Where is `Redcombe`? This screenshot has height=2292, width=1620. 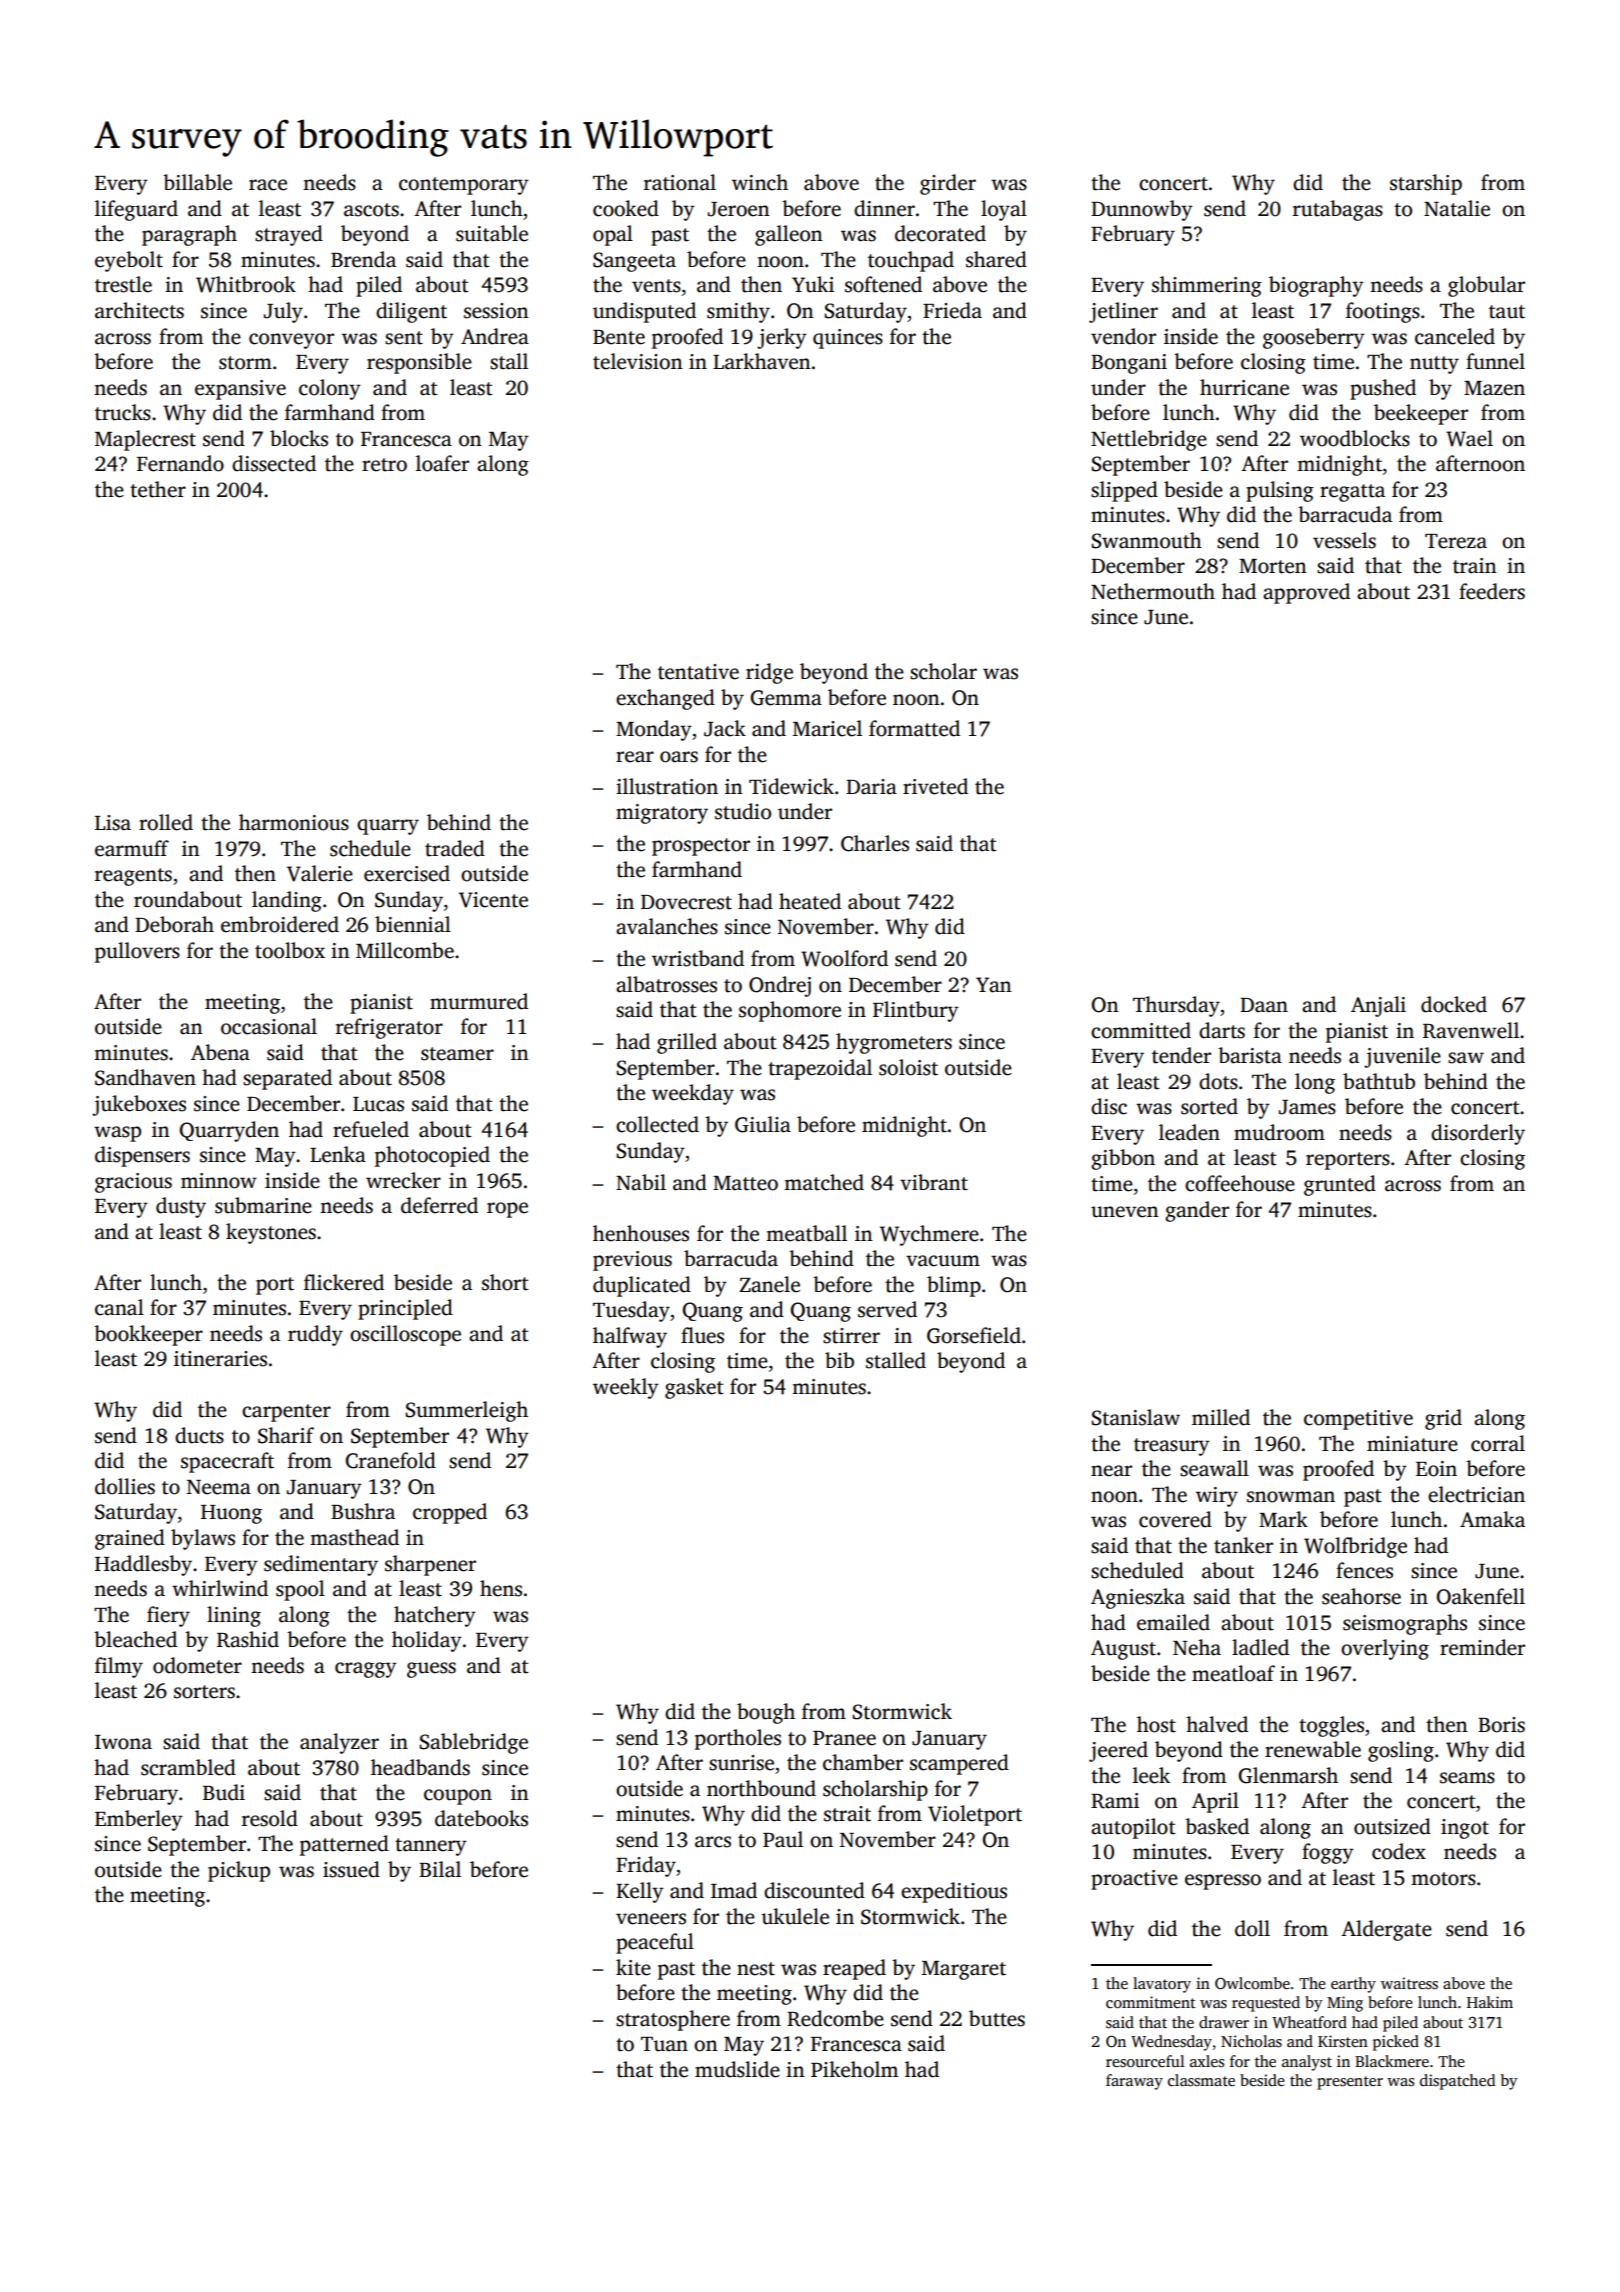
Redcombe is located at coordinates (835, 2018).
